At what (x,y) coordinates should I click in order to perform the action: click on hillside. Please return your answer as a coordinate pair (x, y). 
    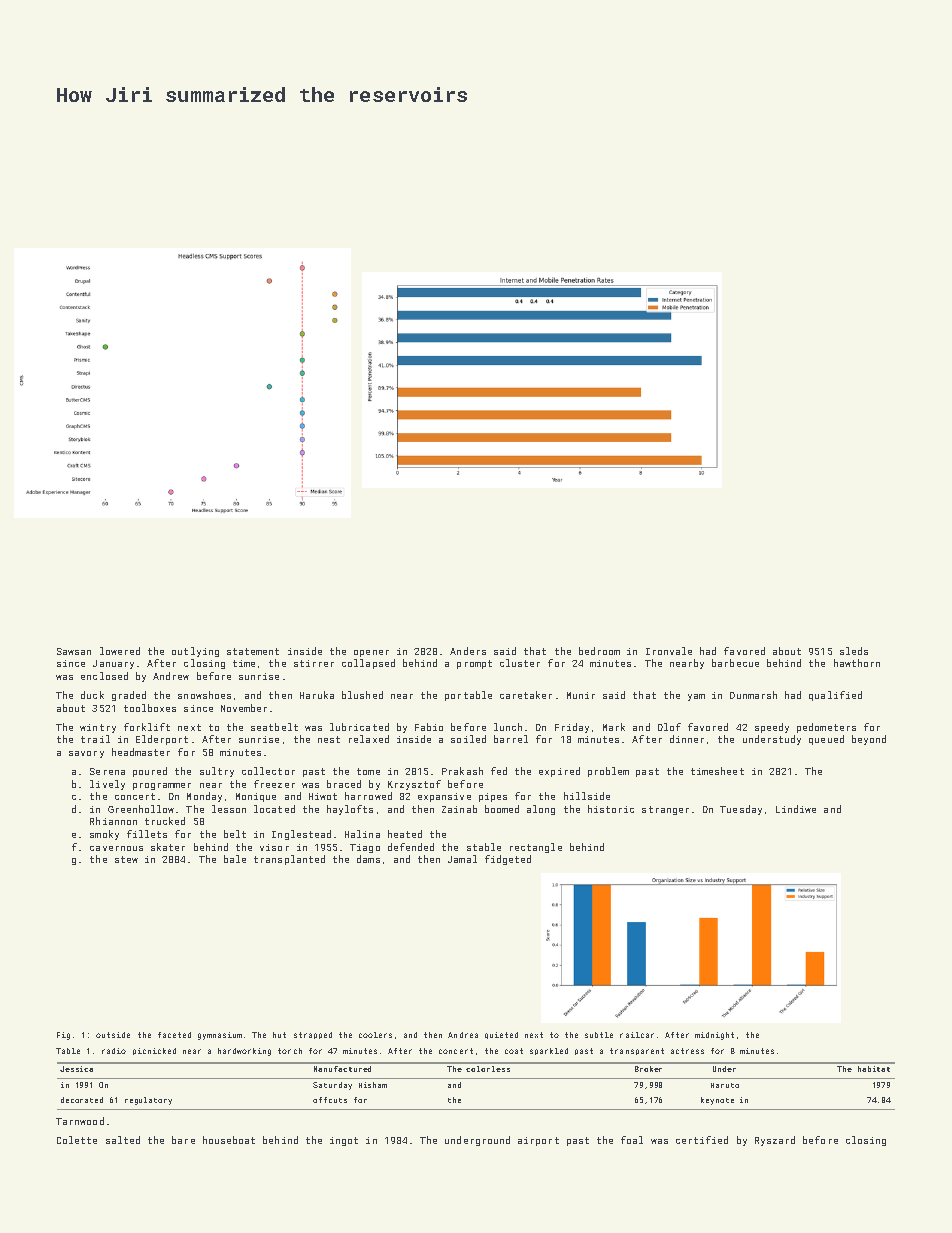
    Looking at the image, I should click on (587, 796).
